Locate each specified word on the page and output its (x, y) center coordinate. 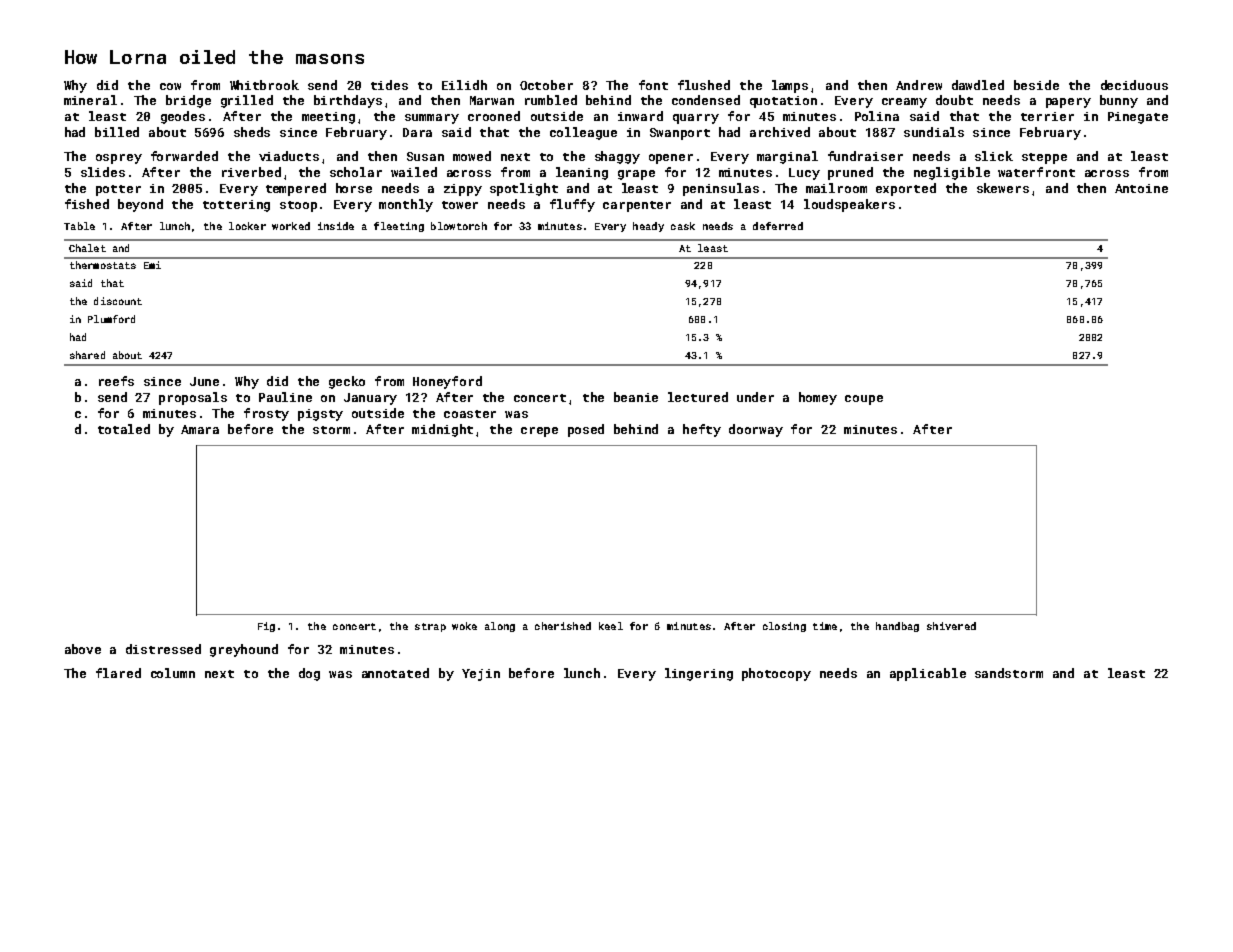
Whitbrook (264, 85)
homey (818, 398)
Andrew (919, 85)
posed (586, 430)
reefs (116, 381)
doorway (756, 430)
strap (430, 627)
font (653, 85)
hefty (702, 430)
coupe (864, 400)
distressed (163, 649)
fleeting (399, 227)
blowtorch (459, 226)
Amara (200, 429)
